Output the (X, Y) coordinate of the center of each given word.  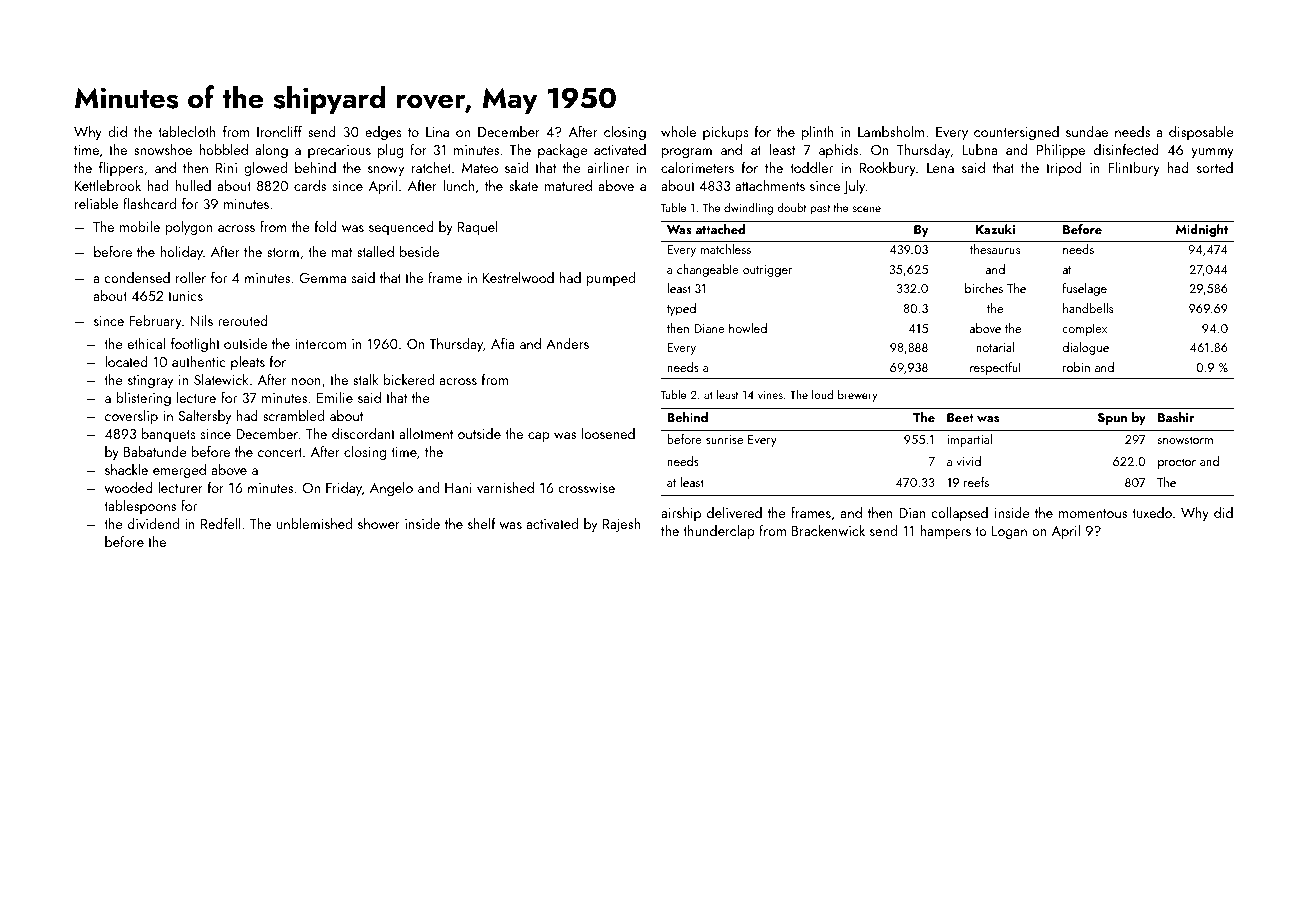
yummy (1213, 153)
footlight (195, 345)
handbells (1088, 308)
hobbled (223, 149)
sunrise (724, 439)
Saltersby (205, 417)
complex (1084, 329)
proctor (1177, 463)
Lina (437, 132)
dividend (153, 523)
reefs (976, 482)
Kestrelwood (518, 277)
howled (748, 328)
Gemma (323, 278)
